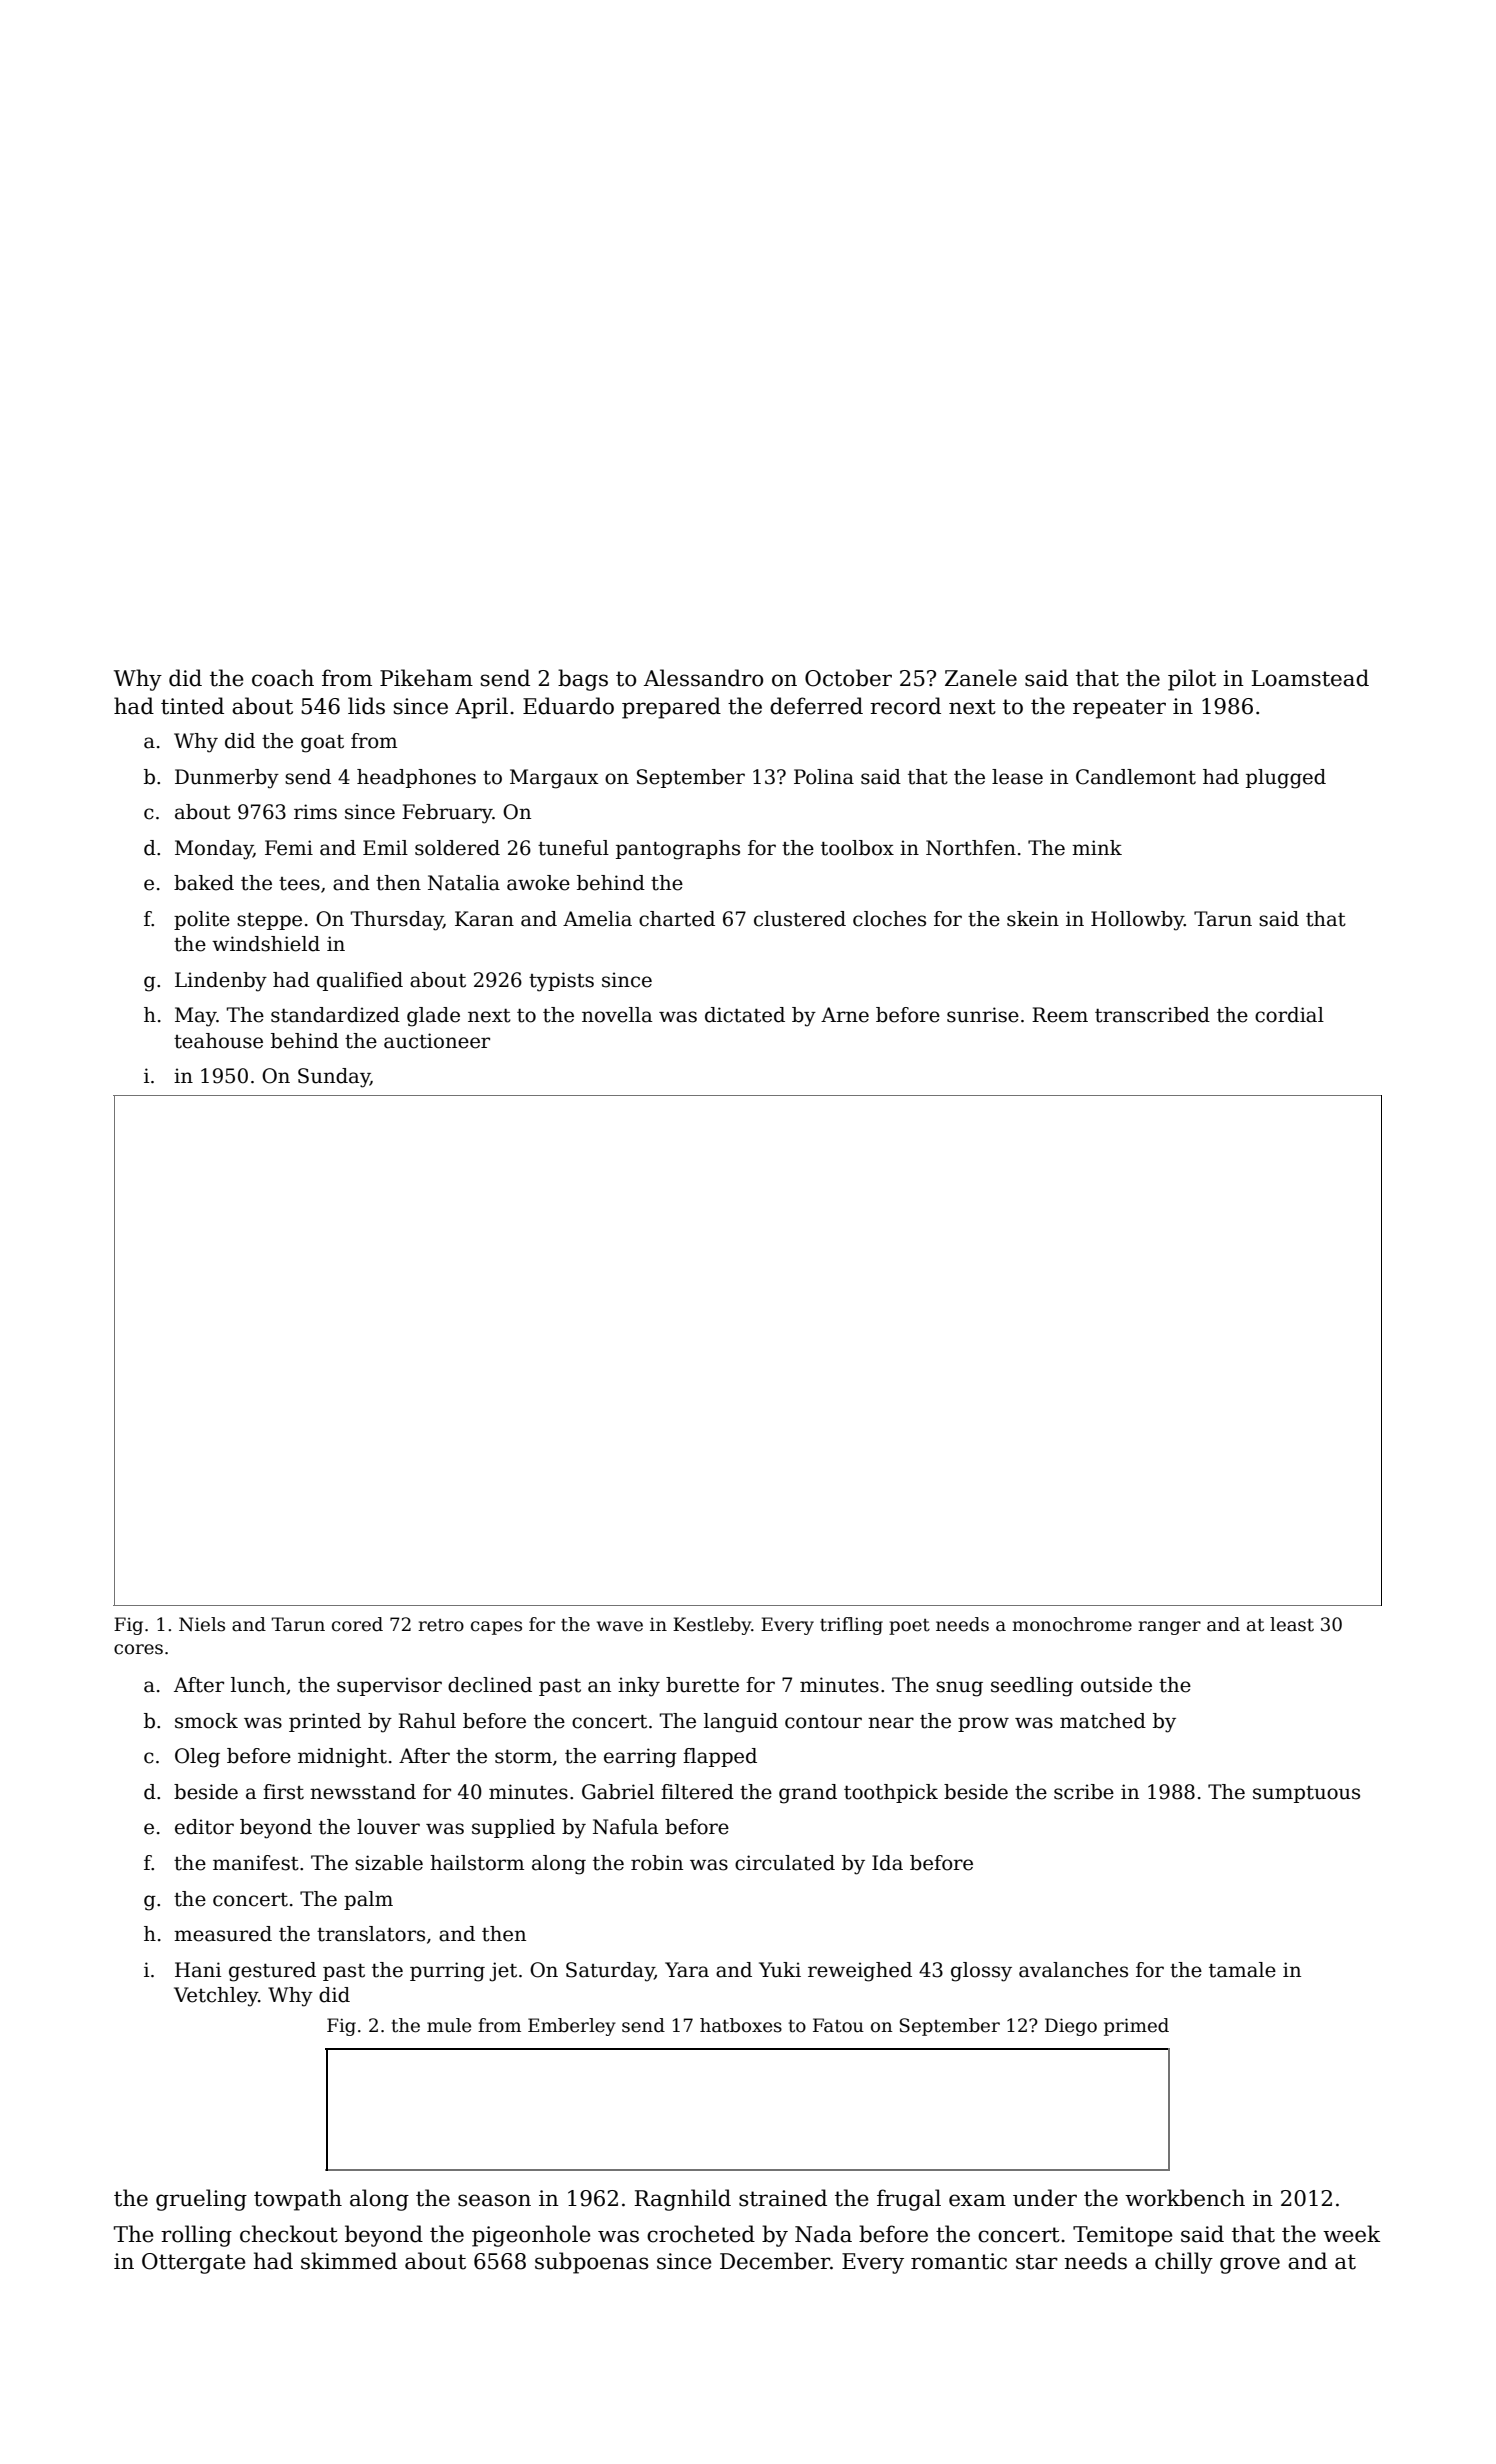  Describe the element at coordinates (677, 919) in the page. I see `charted` at that location.
